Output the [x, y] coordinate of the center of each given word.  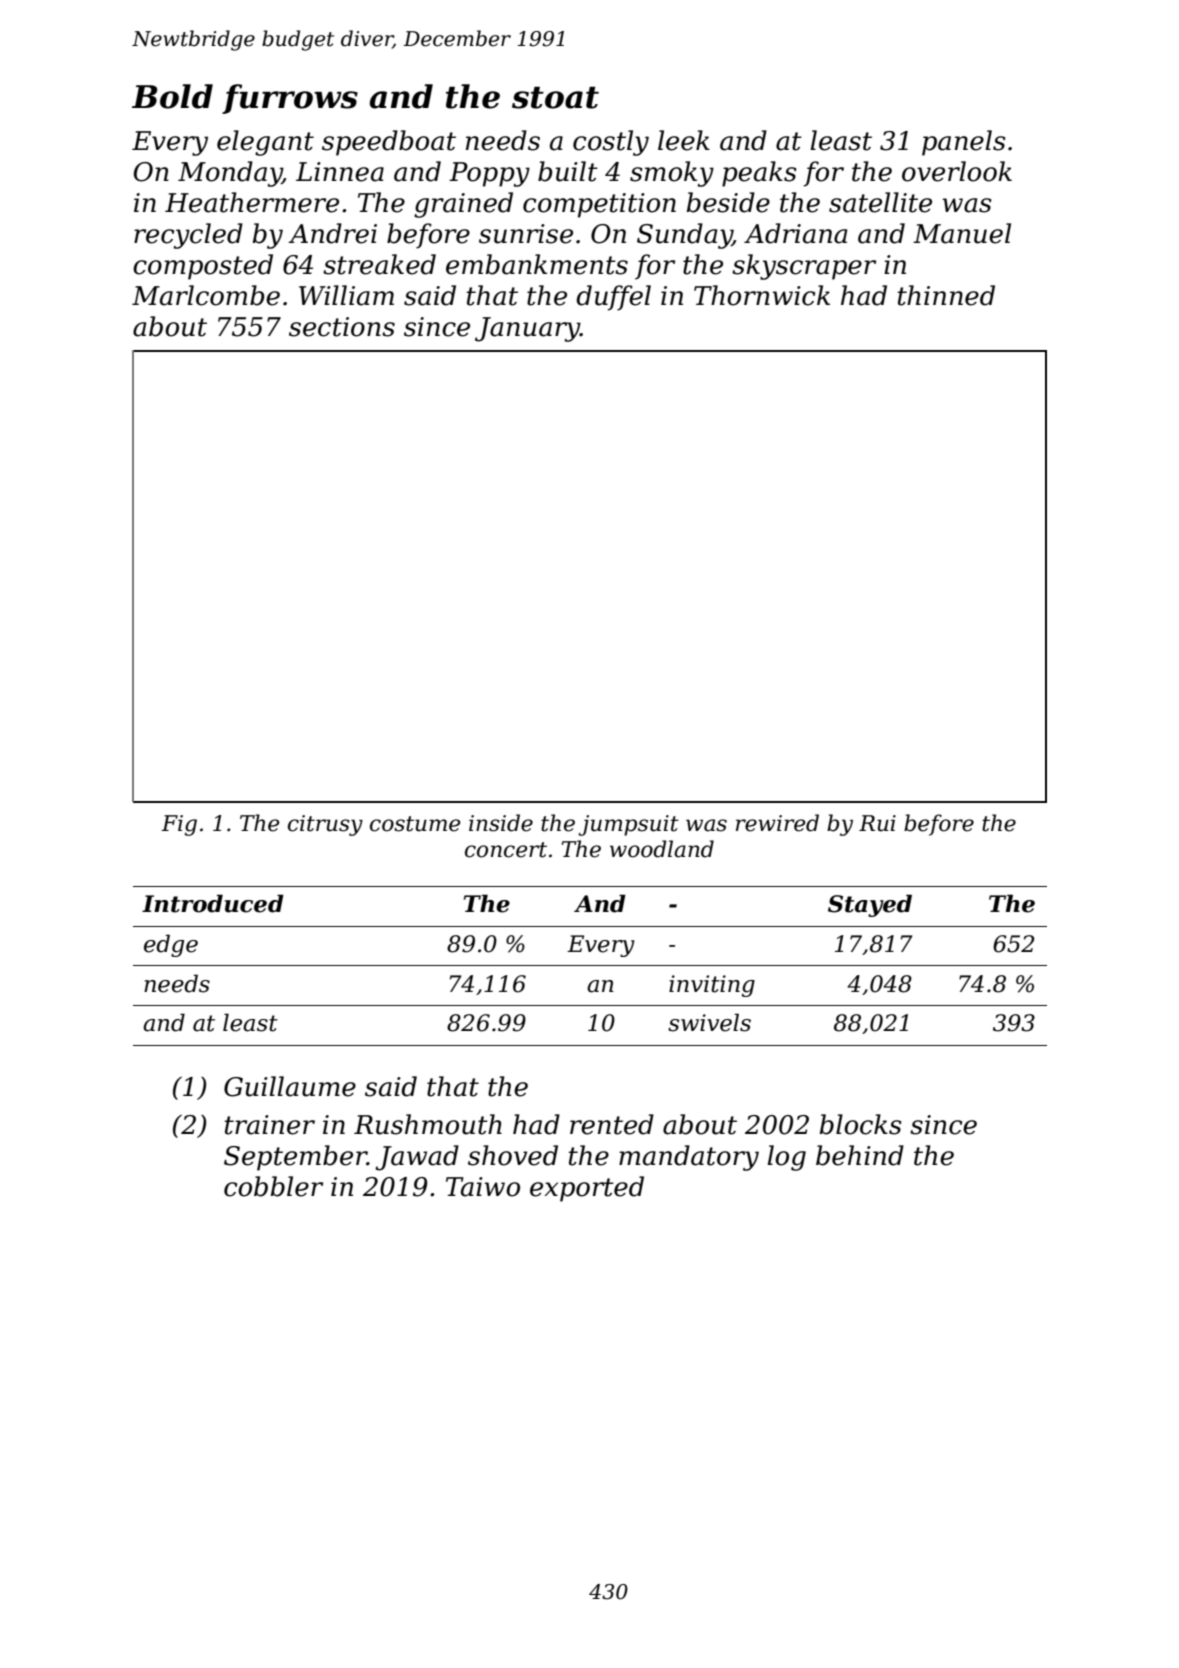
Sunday [684, 236]
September [295, 1158]
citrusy [325, 825]
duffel [613, 298]
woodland [662, 849]
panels [964, 143]
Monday [230, 174]
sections [342, 327]
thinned [946, 295]
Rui [877, 823]
